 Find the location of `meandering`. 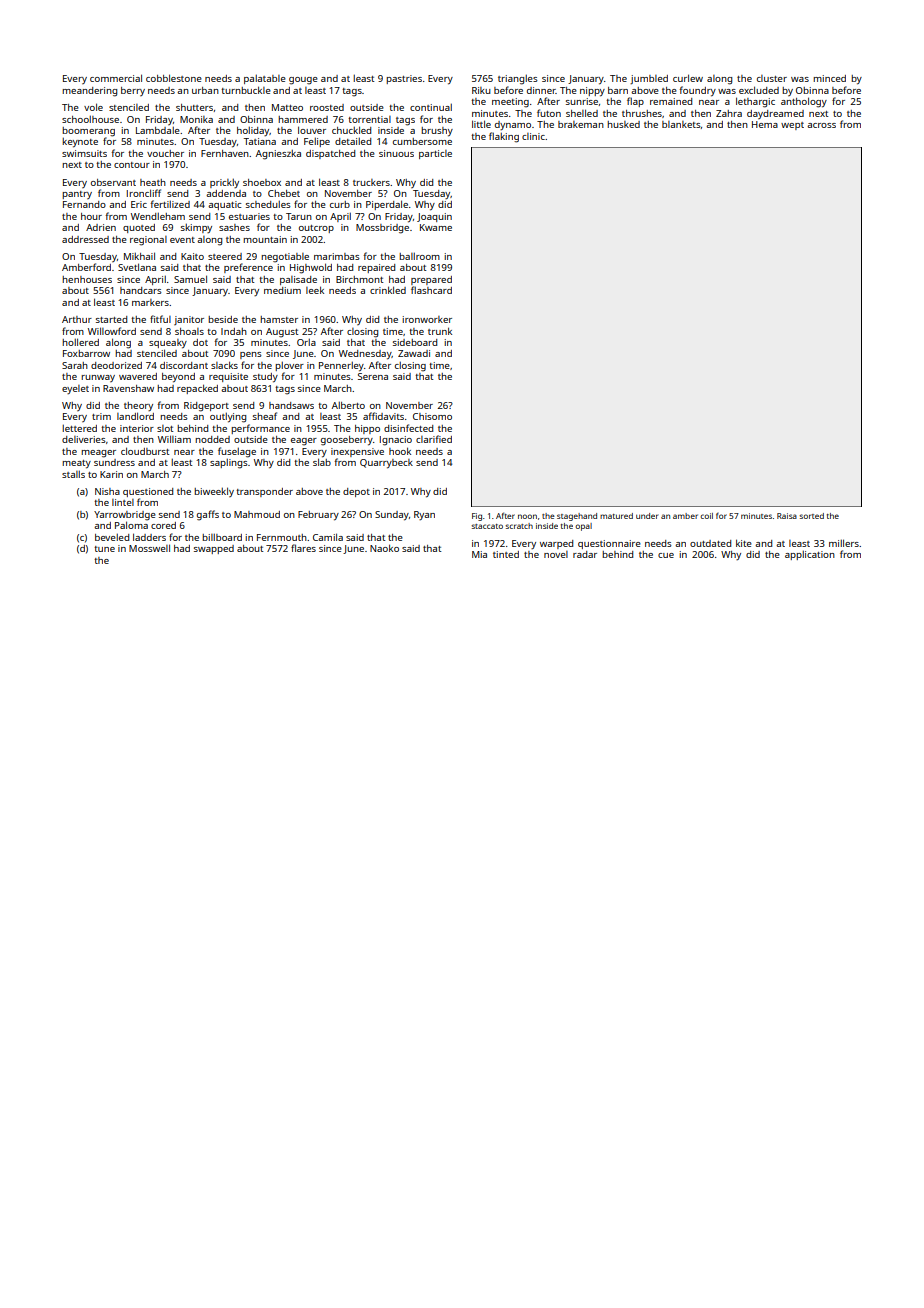

meandering is located at coordinates (89, 92).
